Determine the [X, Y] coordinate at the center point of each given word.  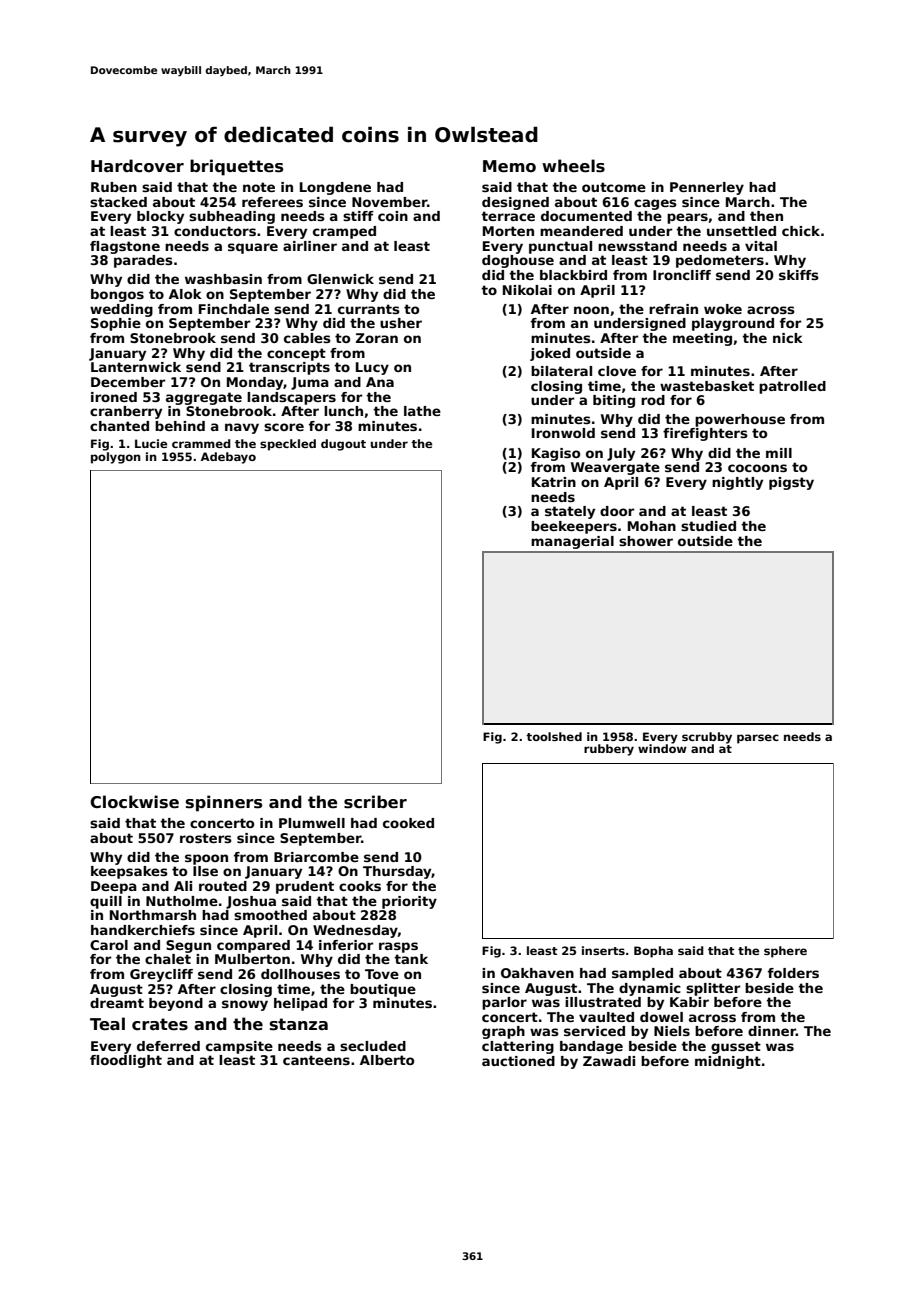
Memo [509, 166]
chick [801, 231]
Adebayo [228, 458]
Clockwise [134, 802]
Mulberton [252, 959]
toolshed [554, 736]
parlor [504, 1003]
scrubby [707, 738]
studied [708, 526]
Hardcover [137, 166]
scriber [375, 802]
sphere [785, 952]
